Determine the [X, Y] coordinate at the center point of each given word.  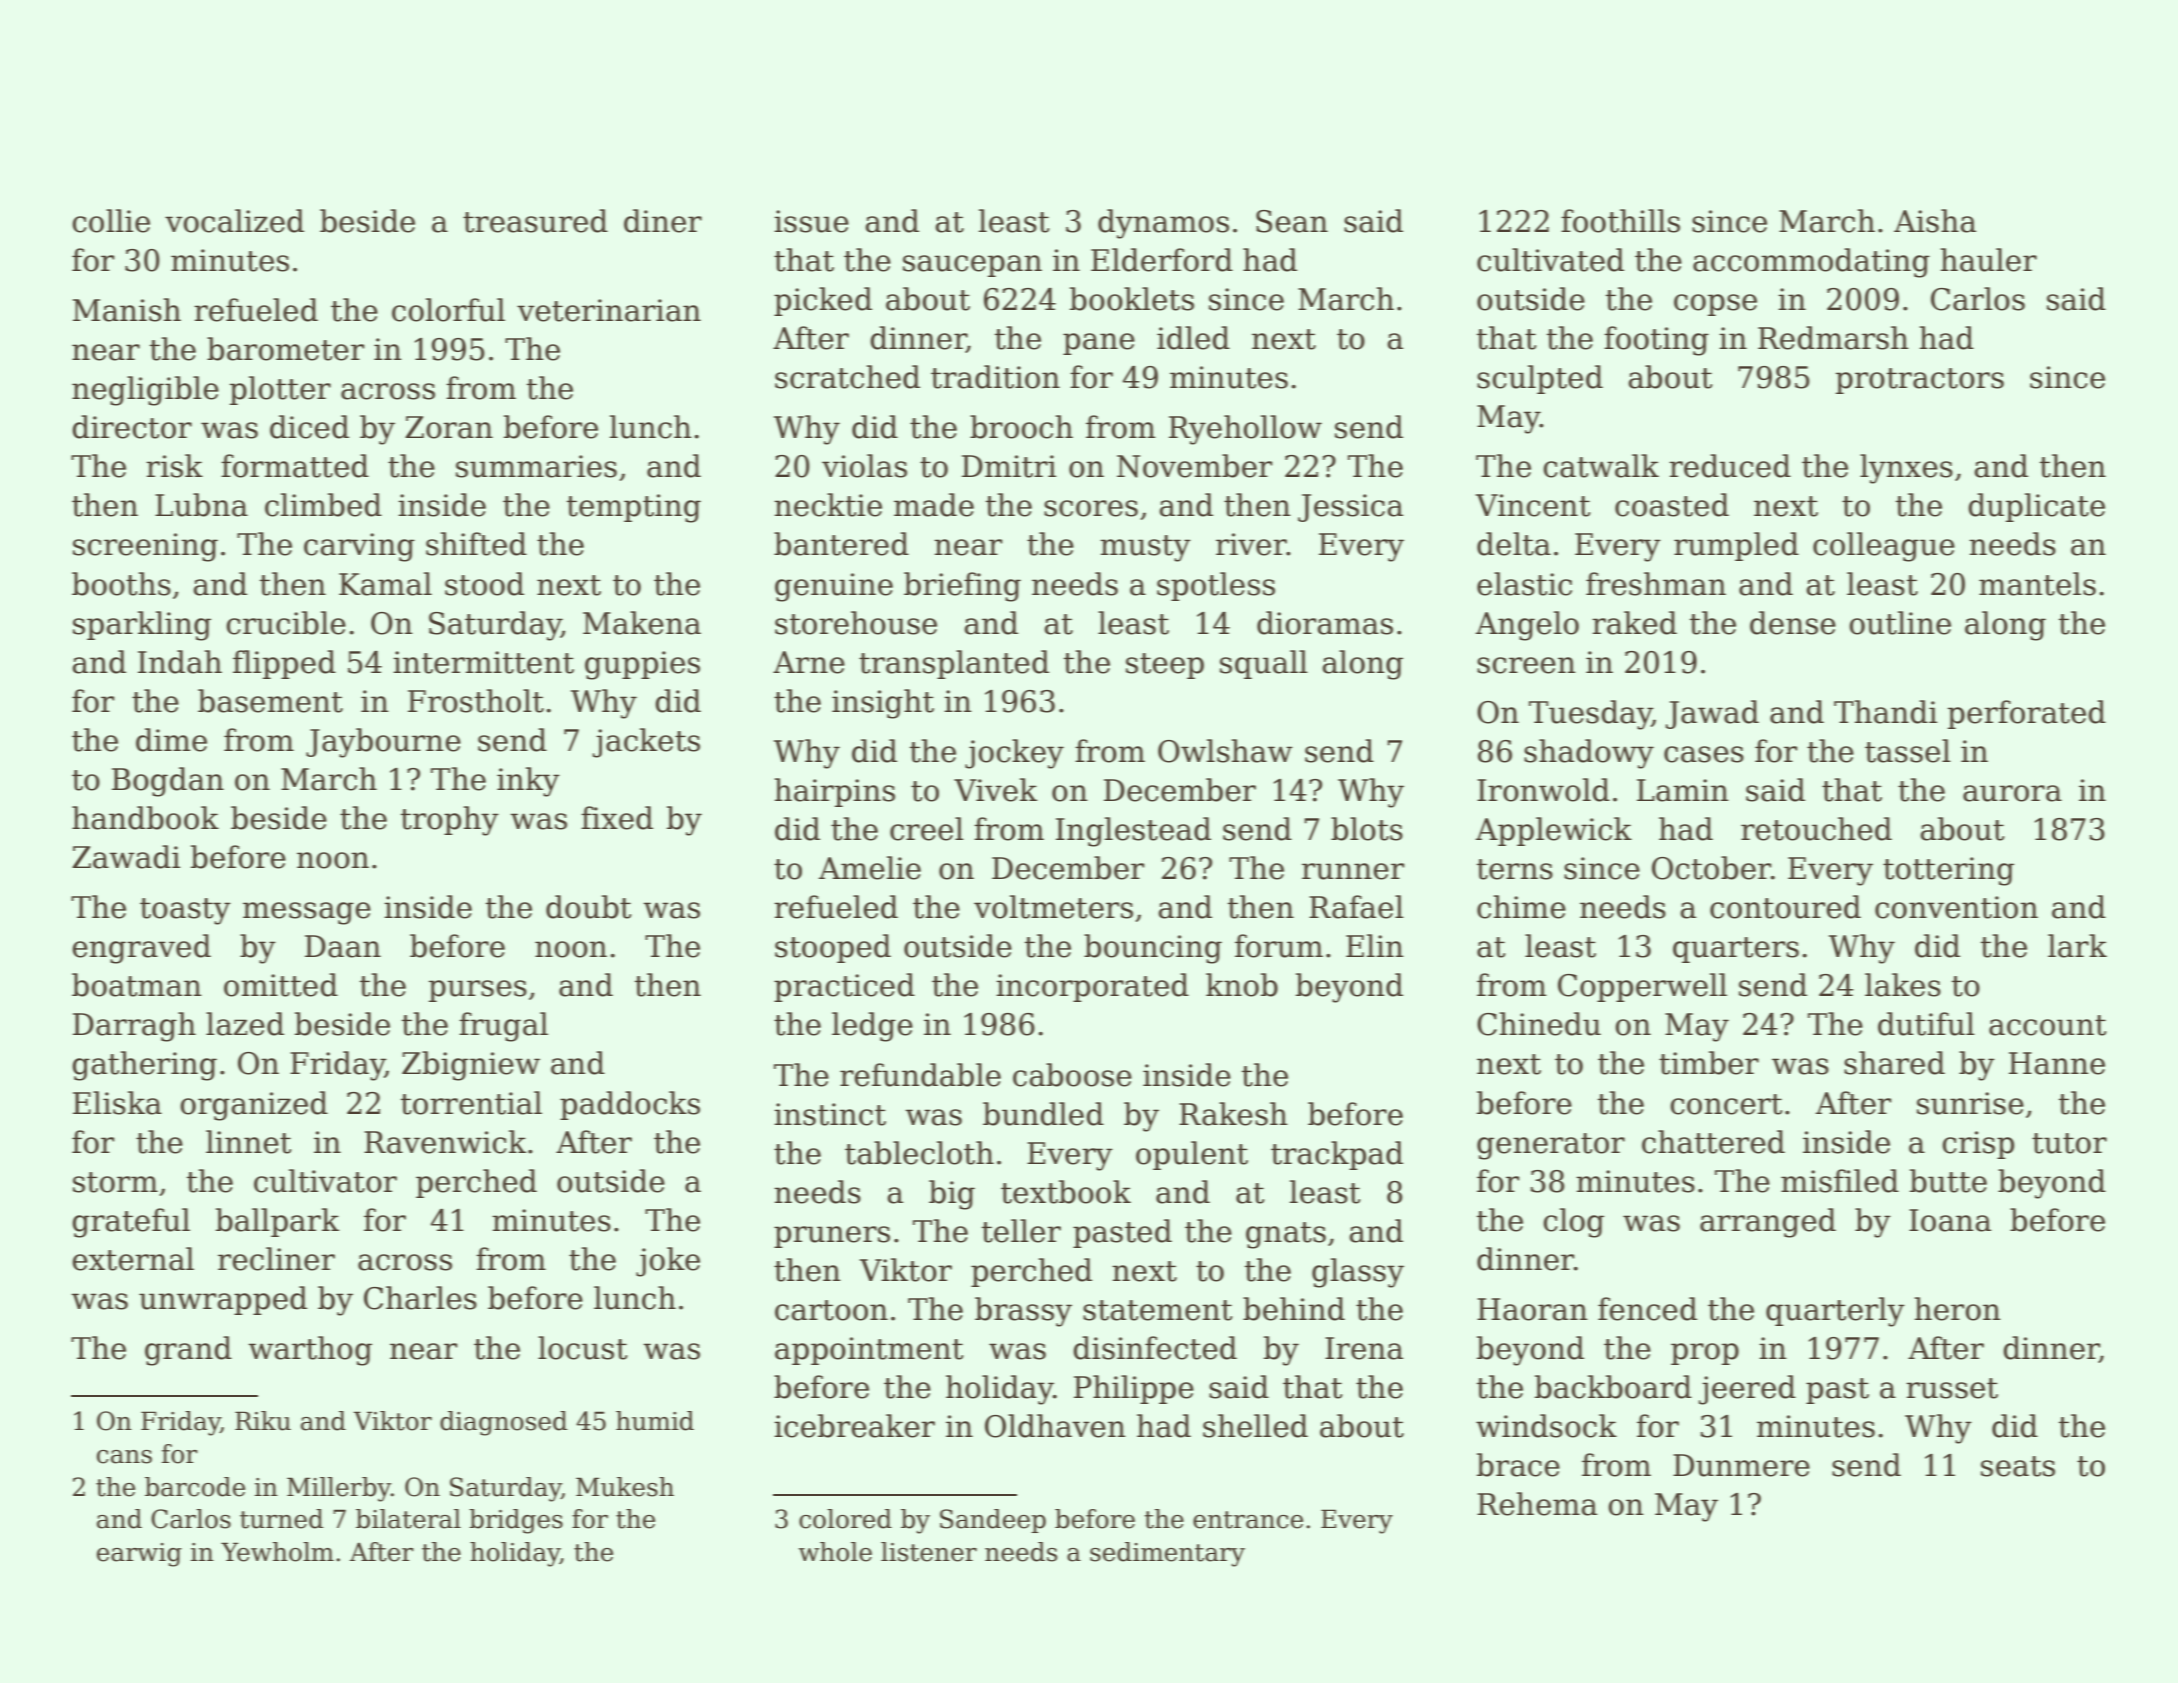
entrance [1248, 1520]
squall [1264, 664]
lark [2077, 946]
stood [484, 584]
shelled [1255, 1426]
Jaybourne [383, 743]
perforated [2027, 714]
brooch [1021, 427]
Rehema [1537, 1504]
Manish [127, 310]
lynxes [1906, 469]
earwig [139, 1555]
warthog [310, 1351]
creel [927, 829]
